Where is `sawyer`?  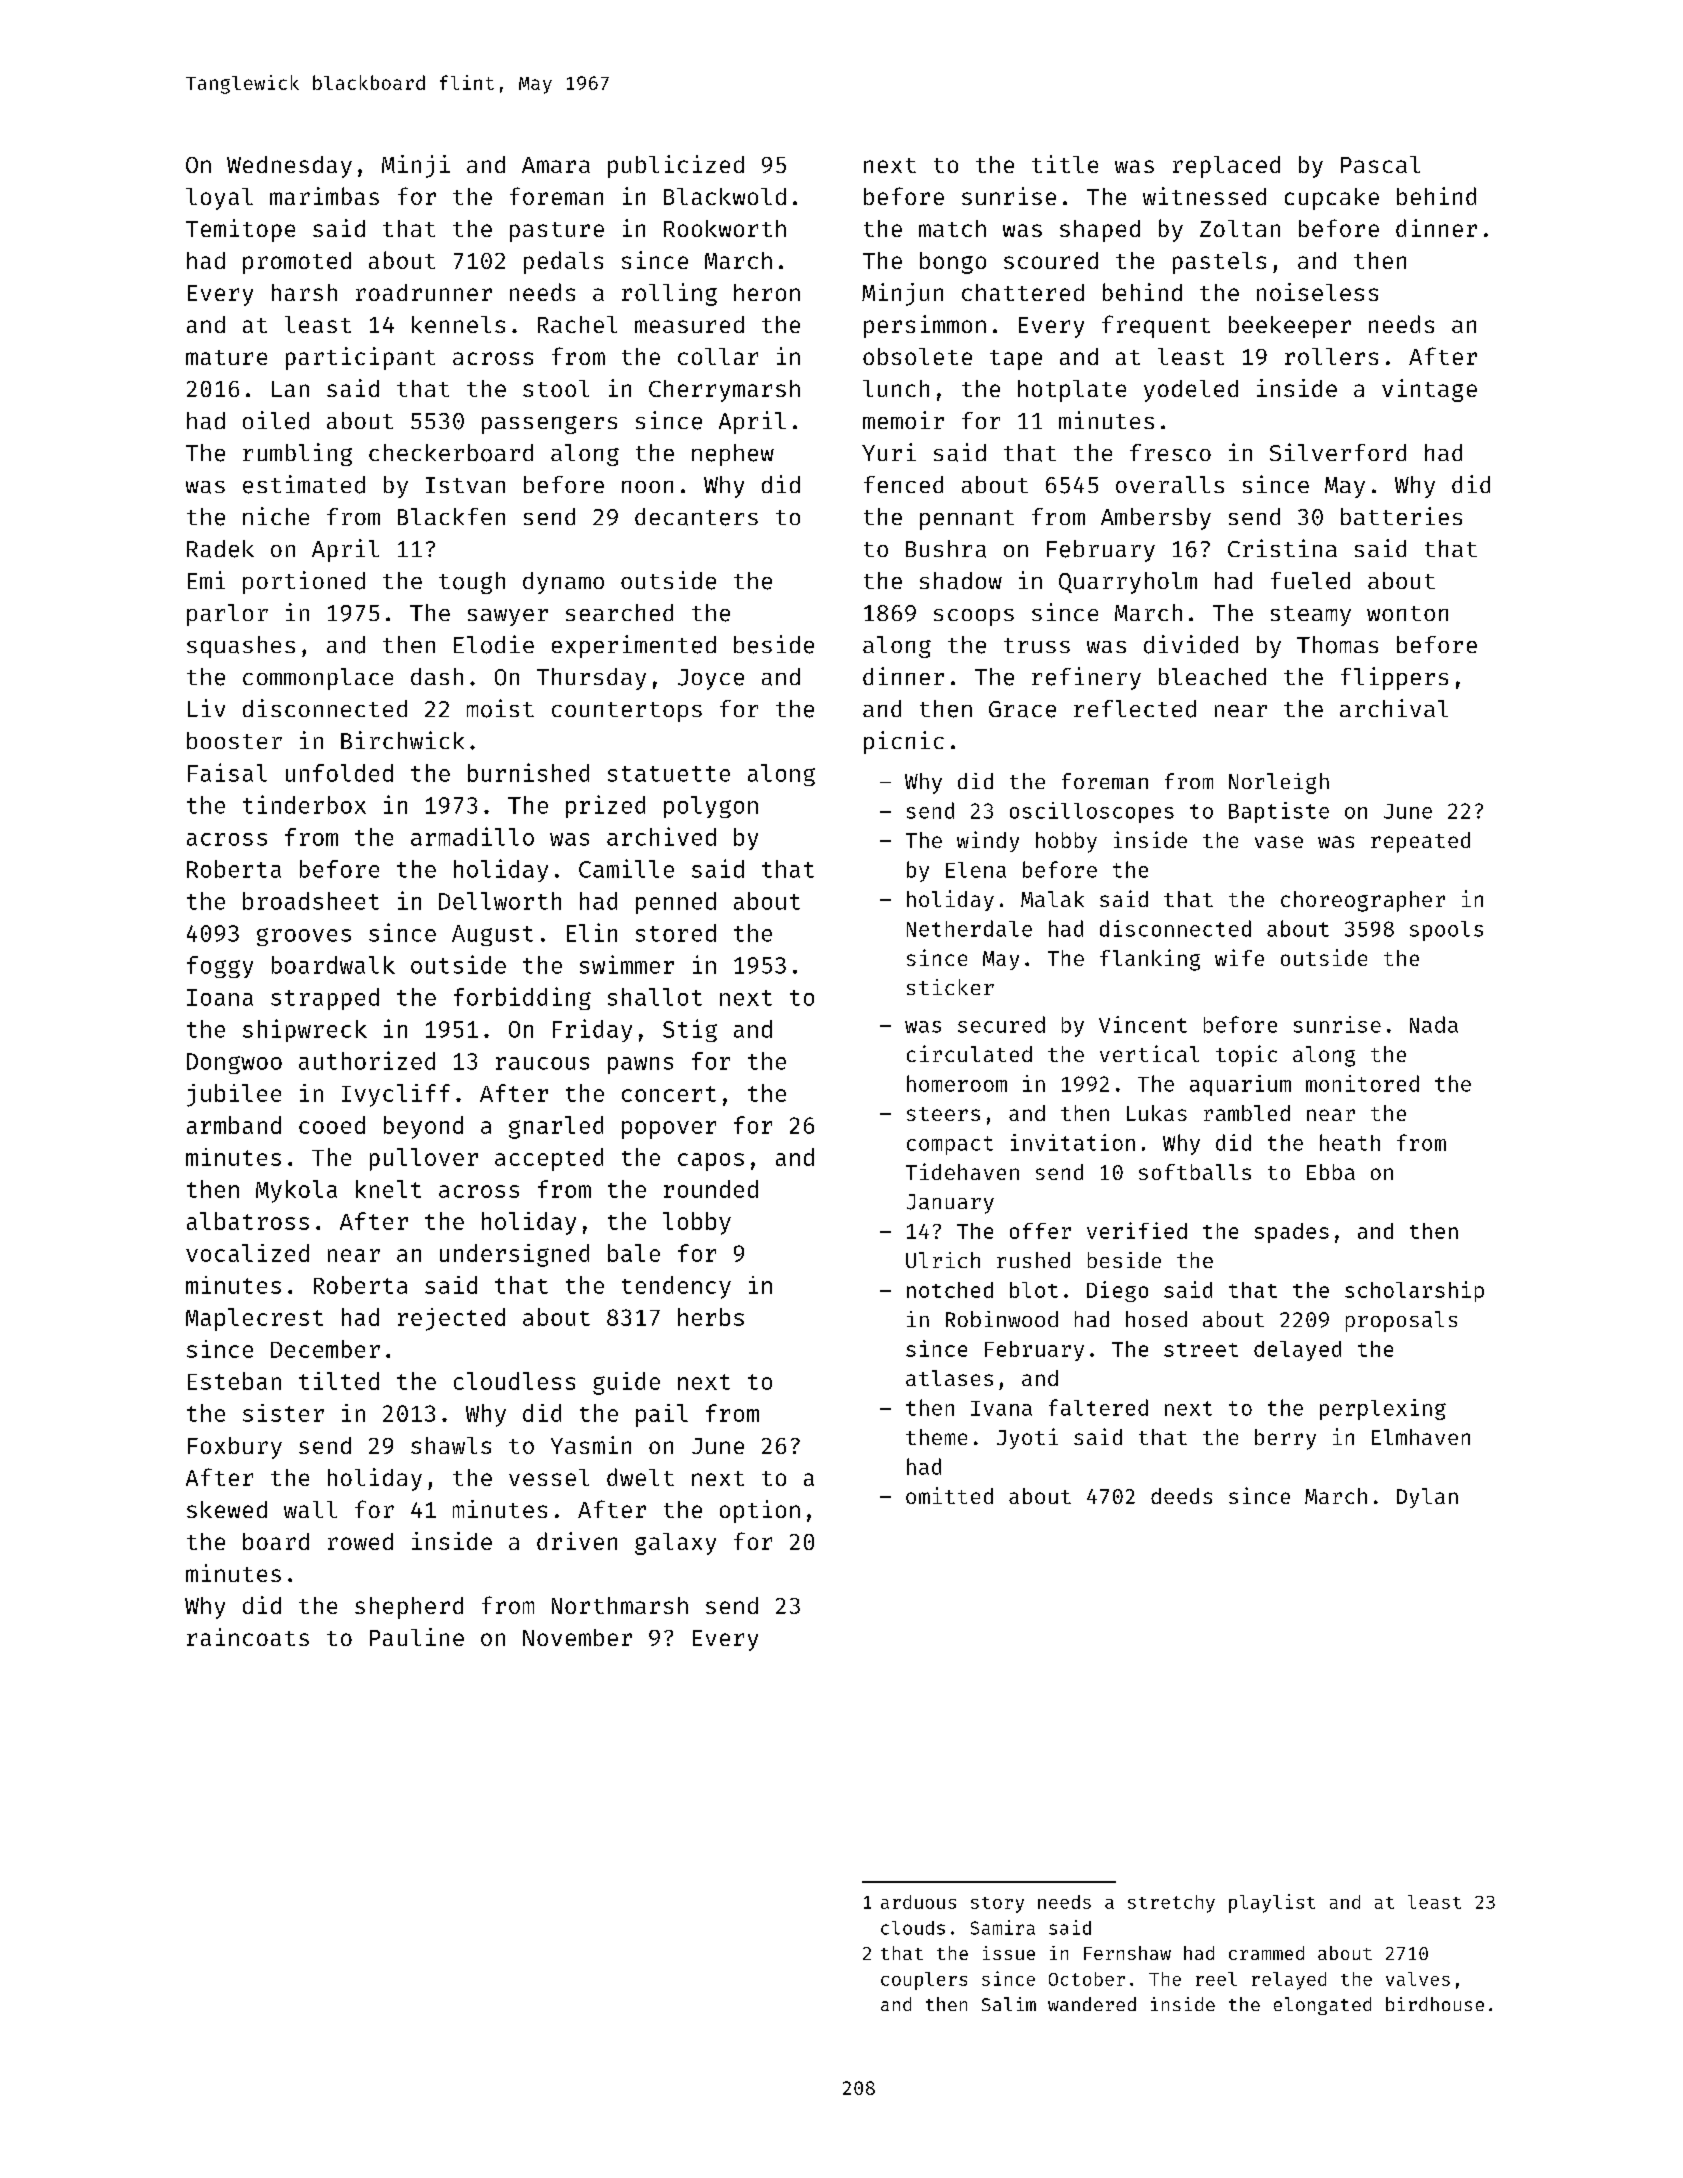
sawyer is located at coordinates (508, 617).
